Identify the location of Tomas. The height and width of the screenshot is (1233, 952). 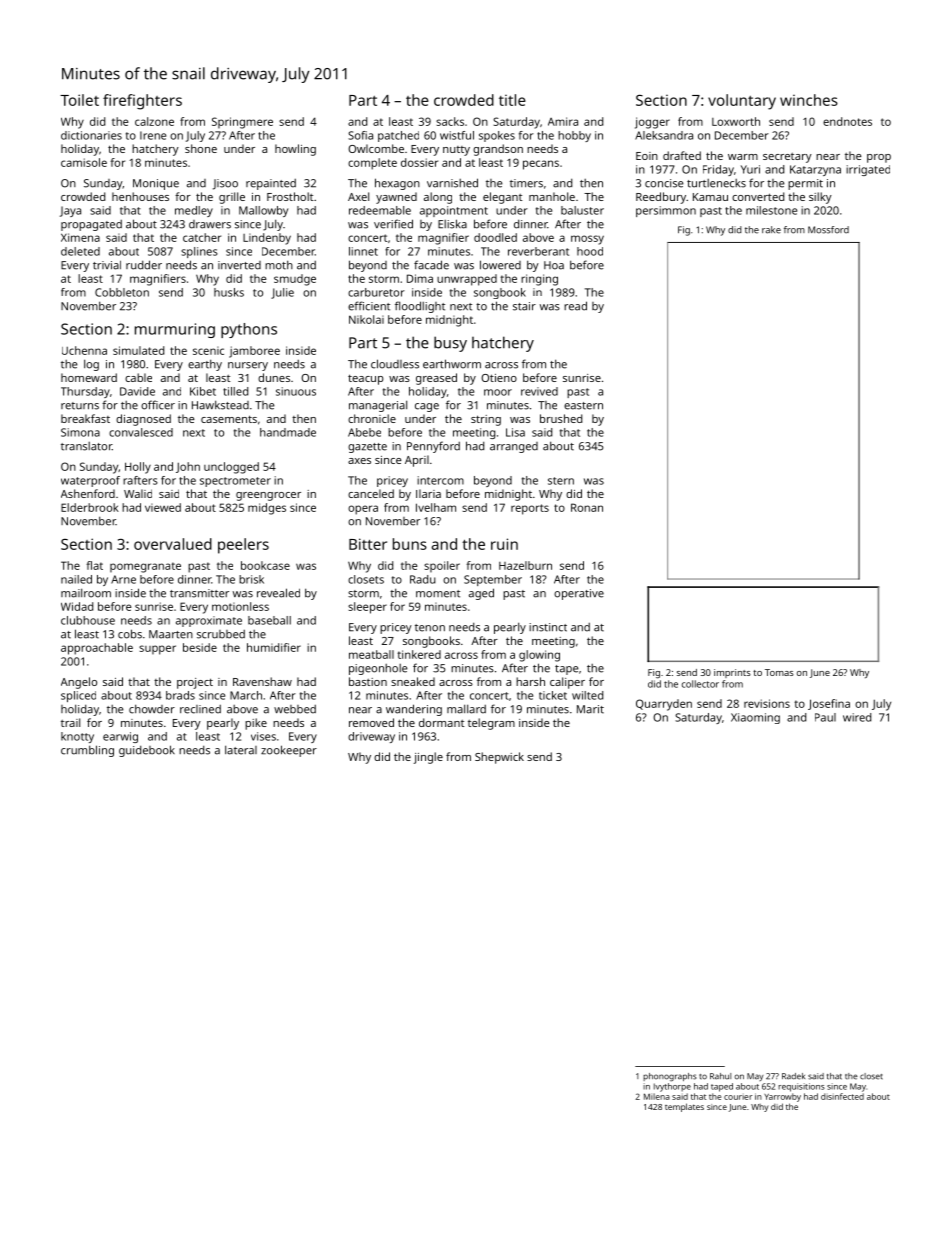
(779, 672).
